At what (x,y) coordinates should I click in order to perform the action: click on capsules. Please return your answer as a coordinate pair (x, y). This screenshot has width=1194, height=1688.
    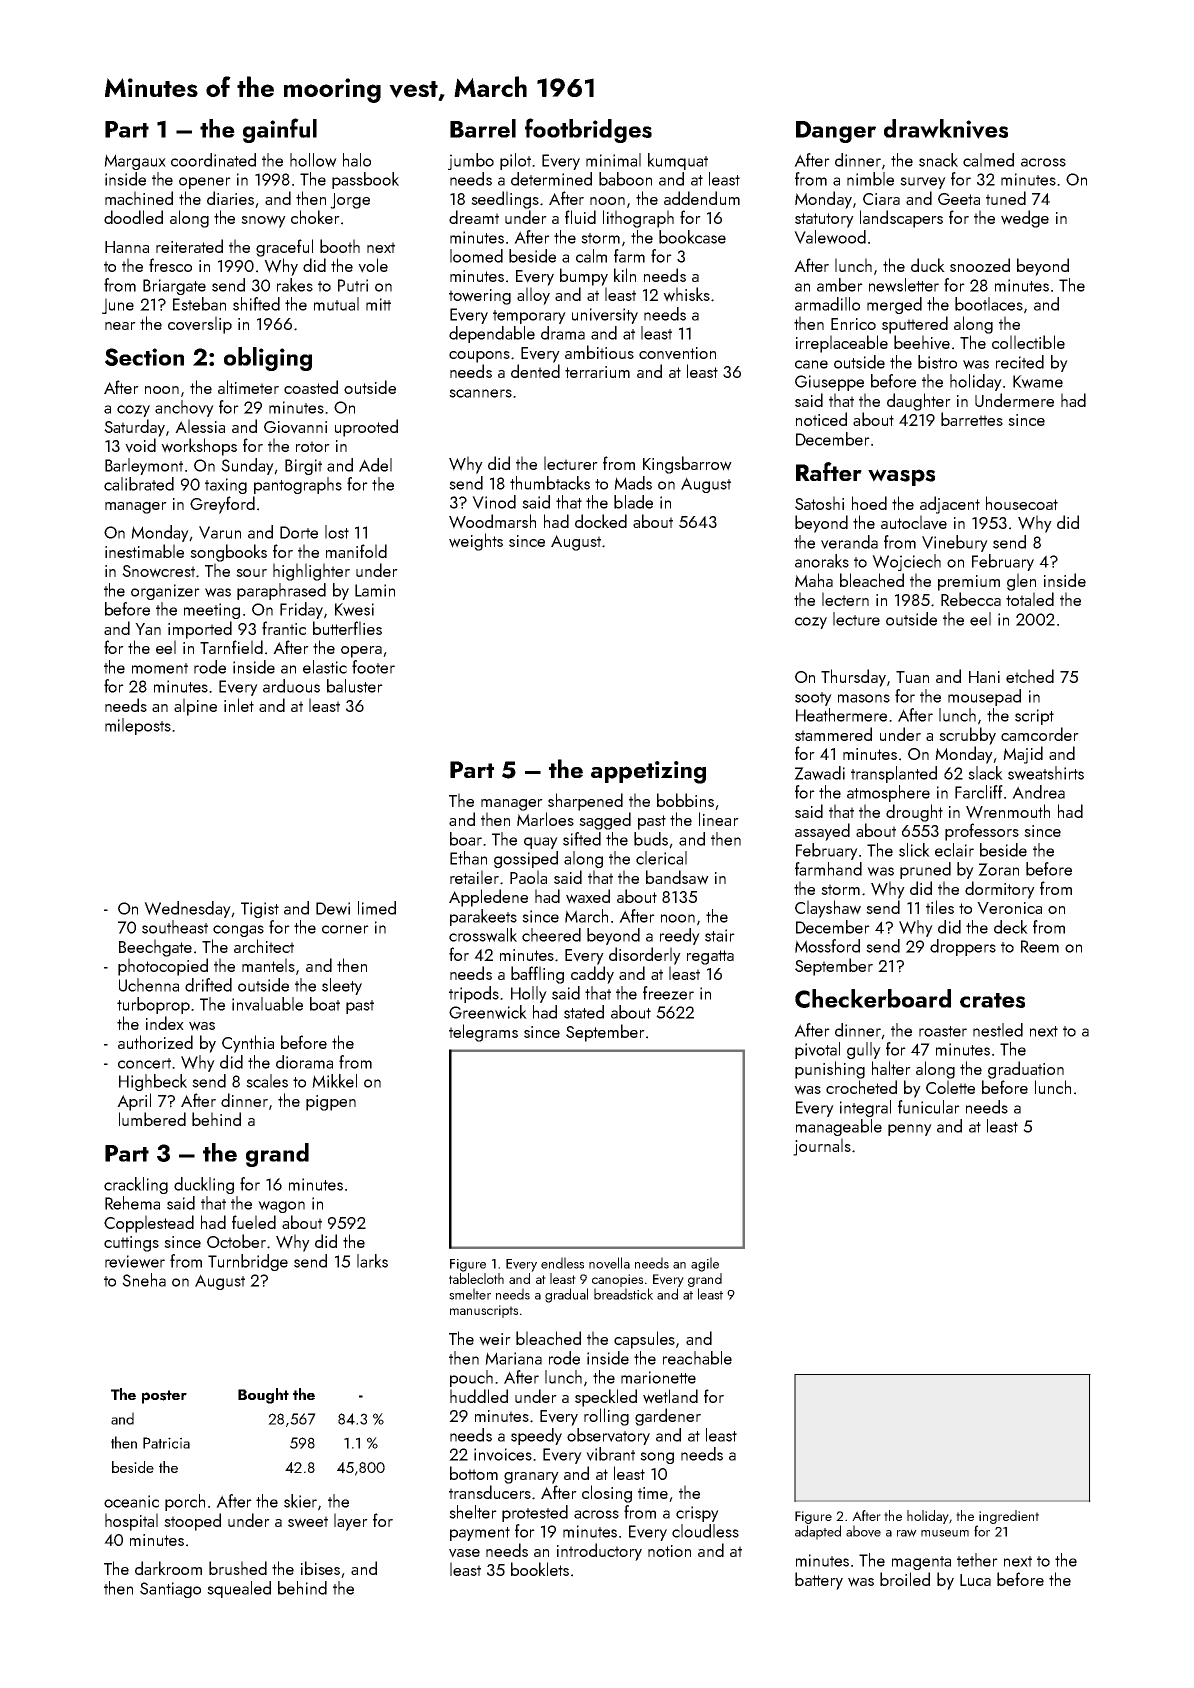
    Looking at the image, I should click on (644, 1340).
